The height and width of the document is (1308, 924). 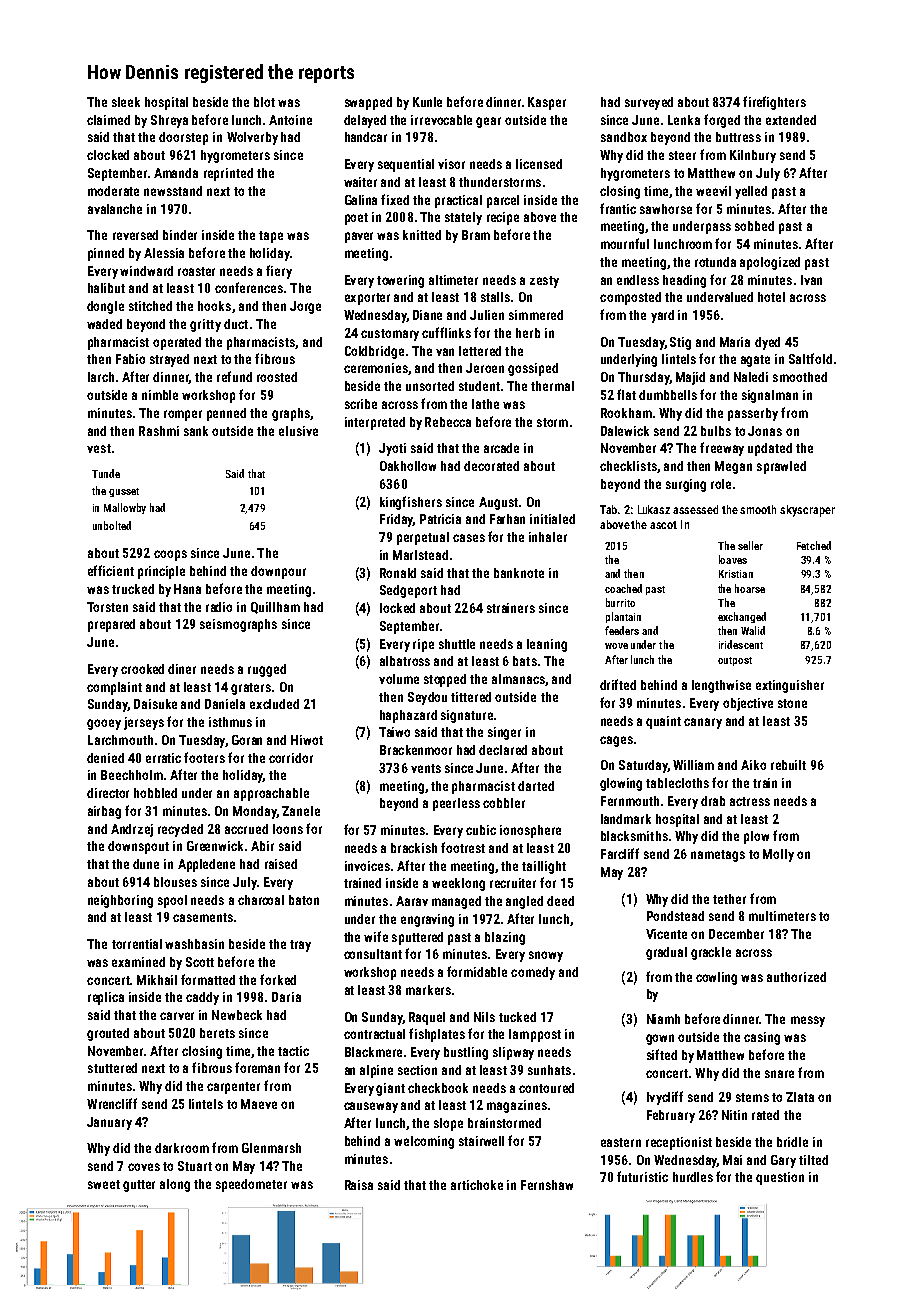 What do you see at coordinates (780, 1178) in the document?
I see `question` at bounding box center [780, 1178].
